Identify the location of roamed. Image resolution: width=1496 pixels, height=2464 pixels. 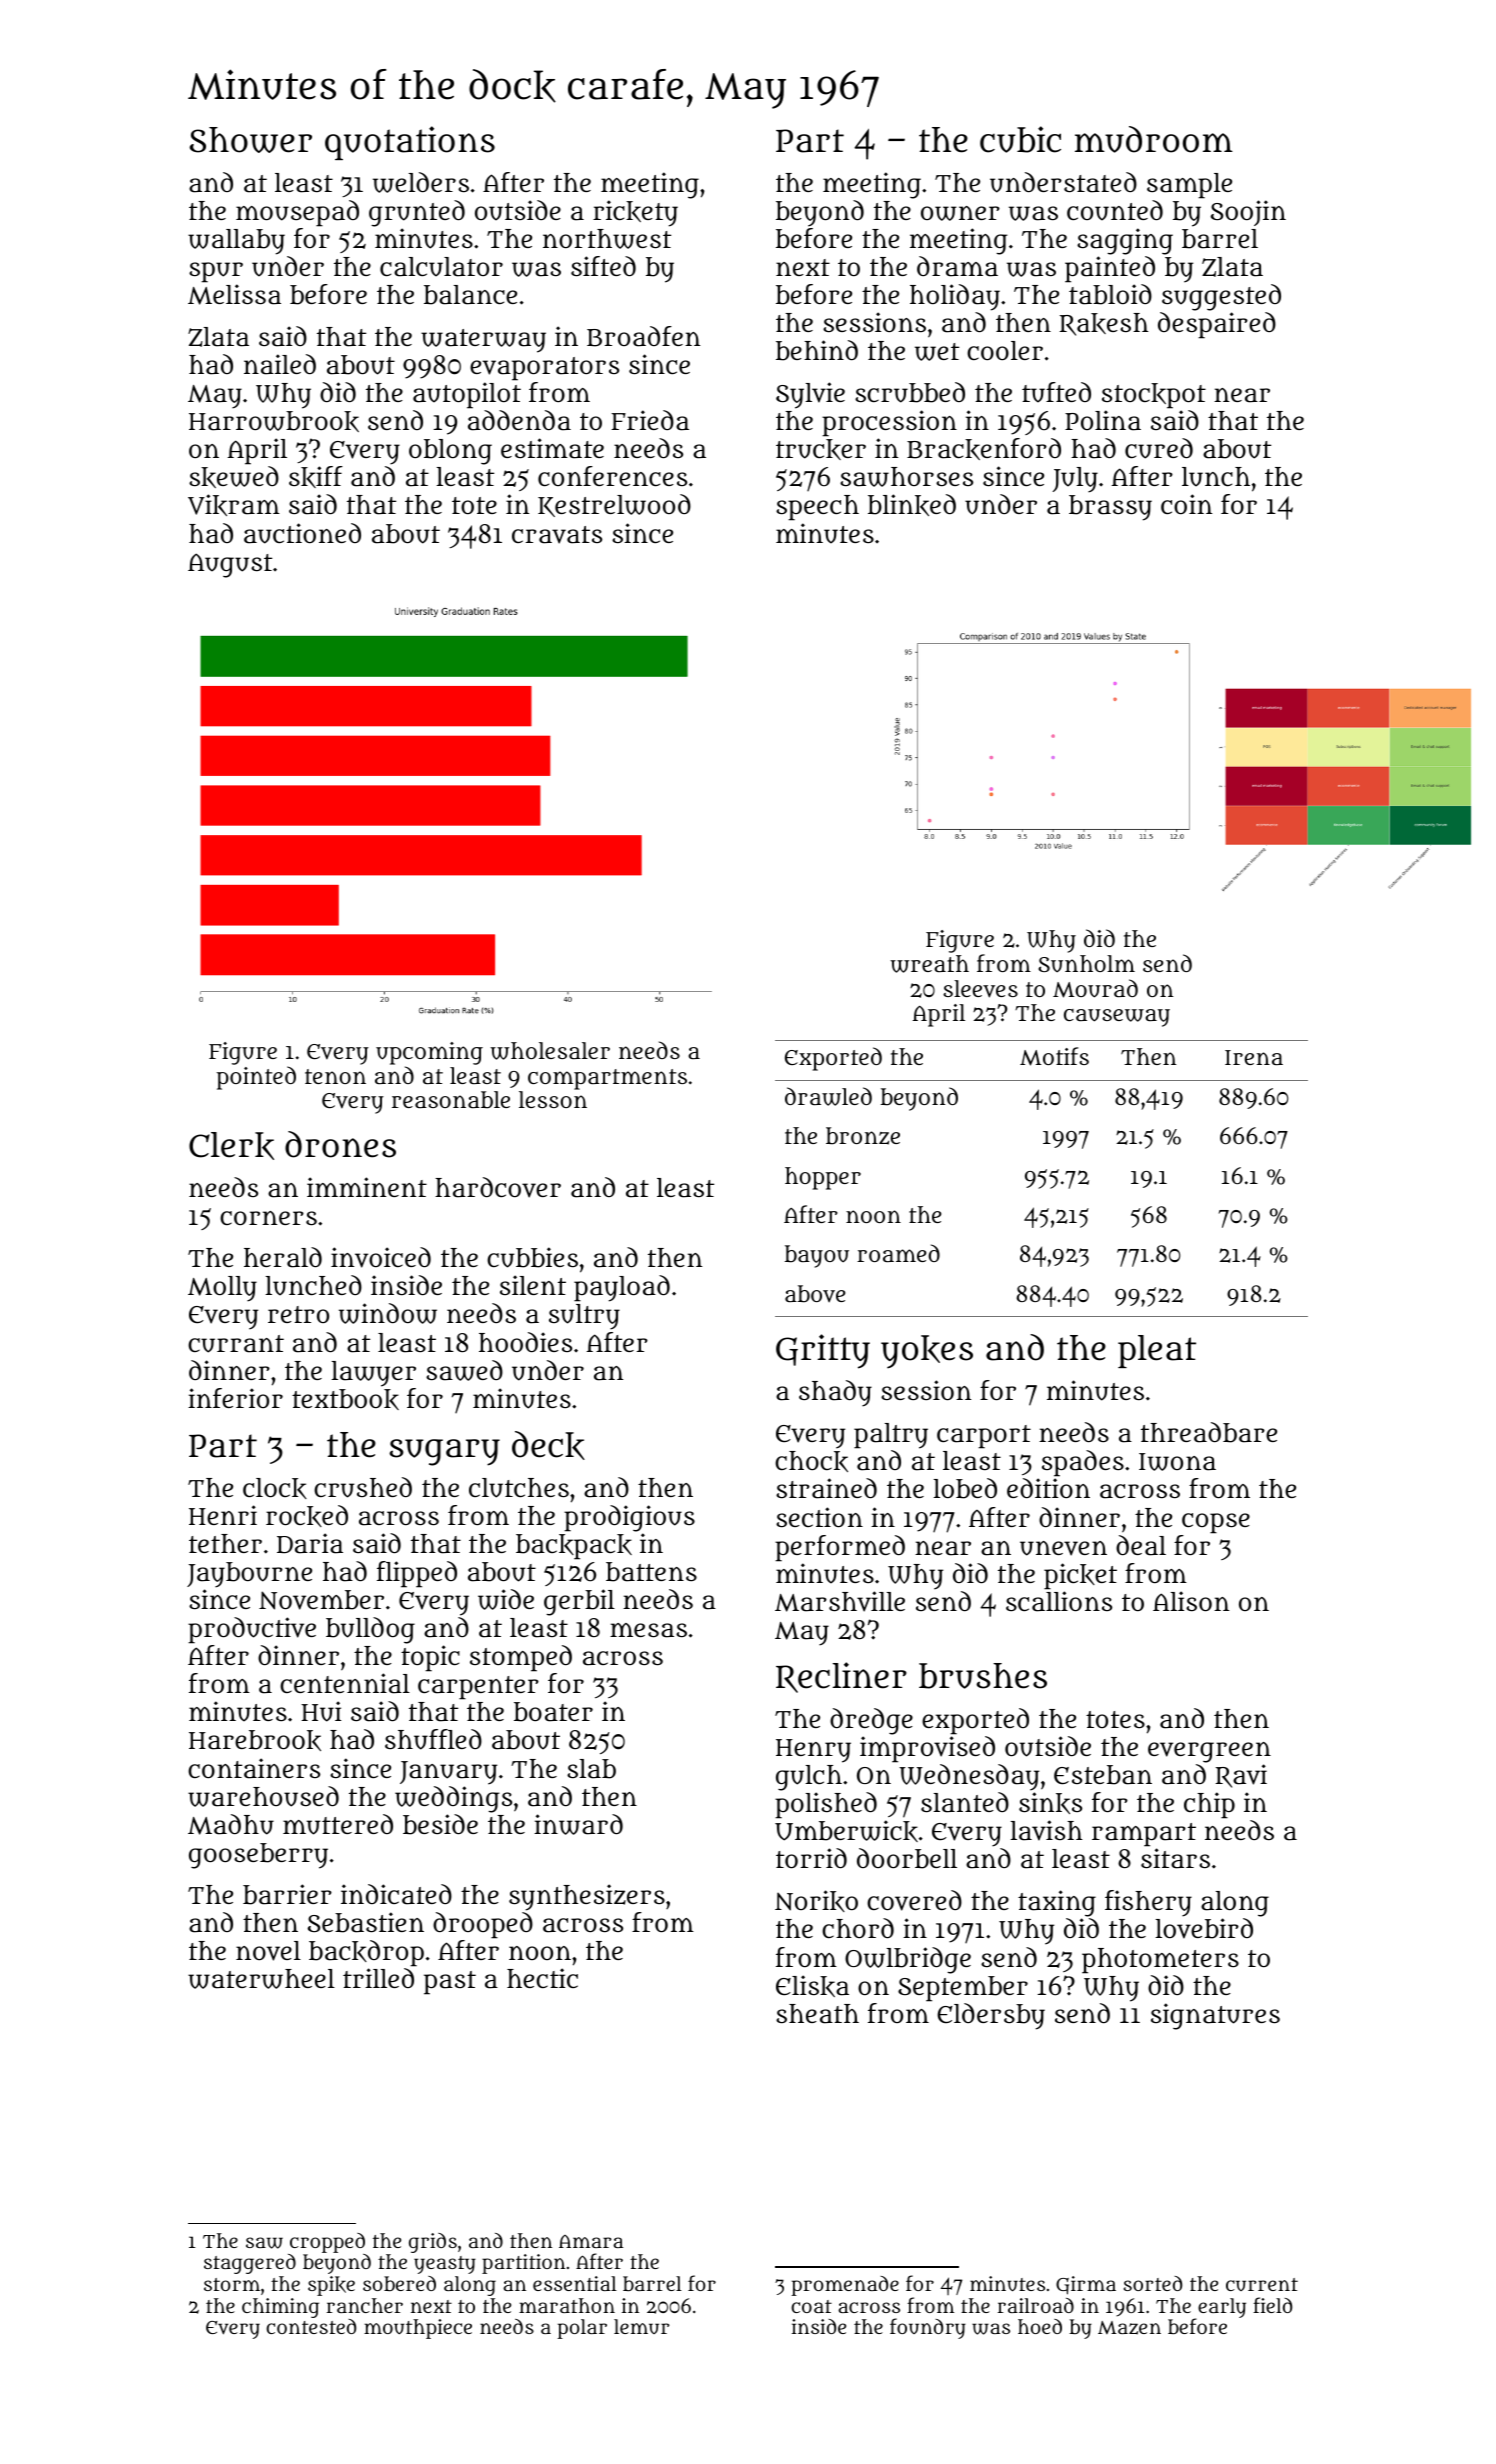
(898, 1253).
